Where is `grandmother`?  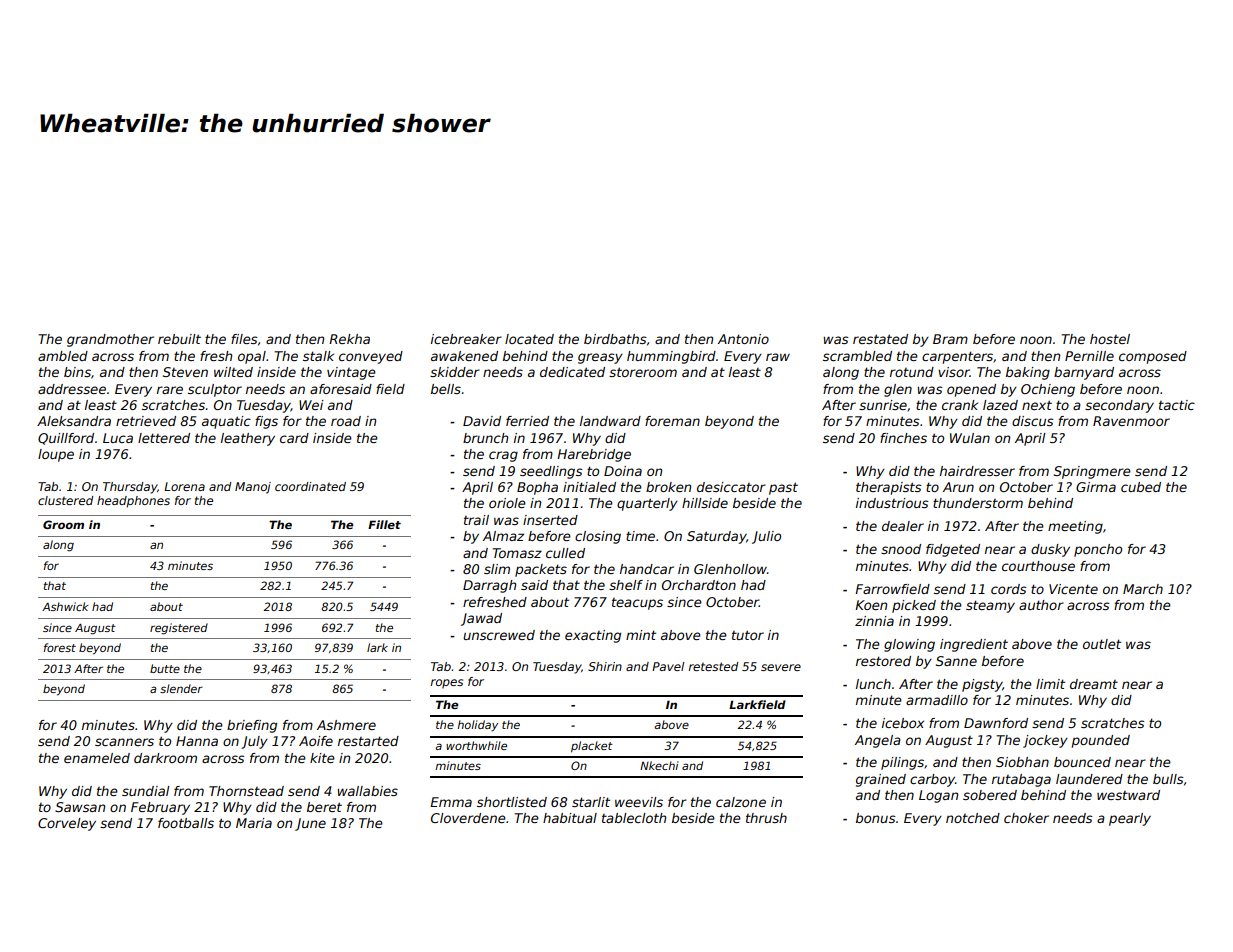
grandmother is located at coordinates (110, 340).
